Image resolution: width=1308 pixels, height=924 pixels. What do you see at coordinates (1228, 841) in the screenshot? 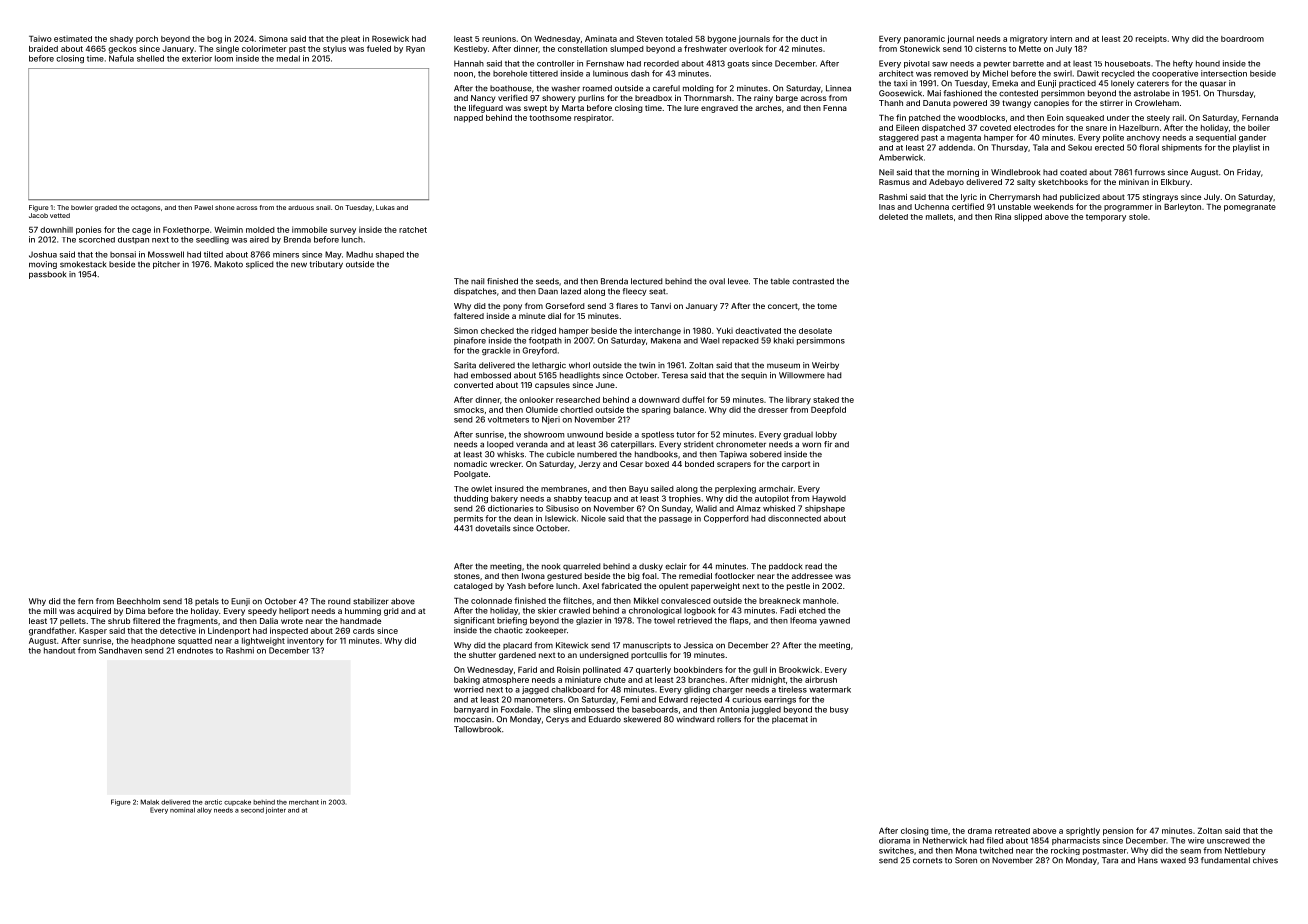
I see `unscrewed` at bounding box center [1228, 841].
